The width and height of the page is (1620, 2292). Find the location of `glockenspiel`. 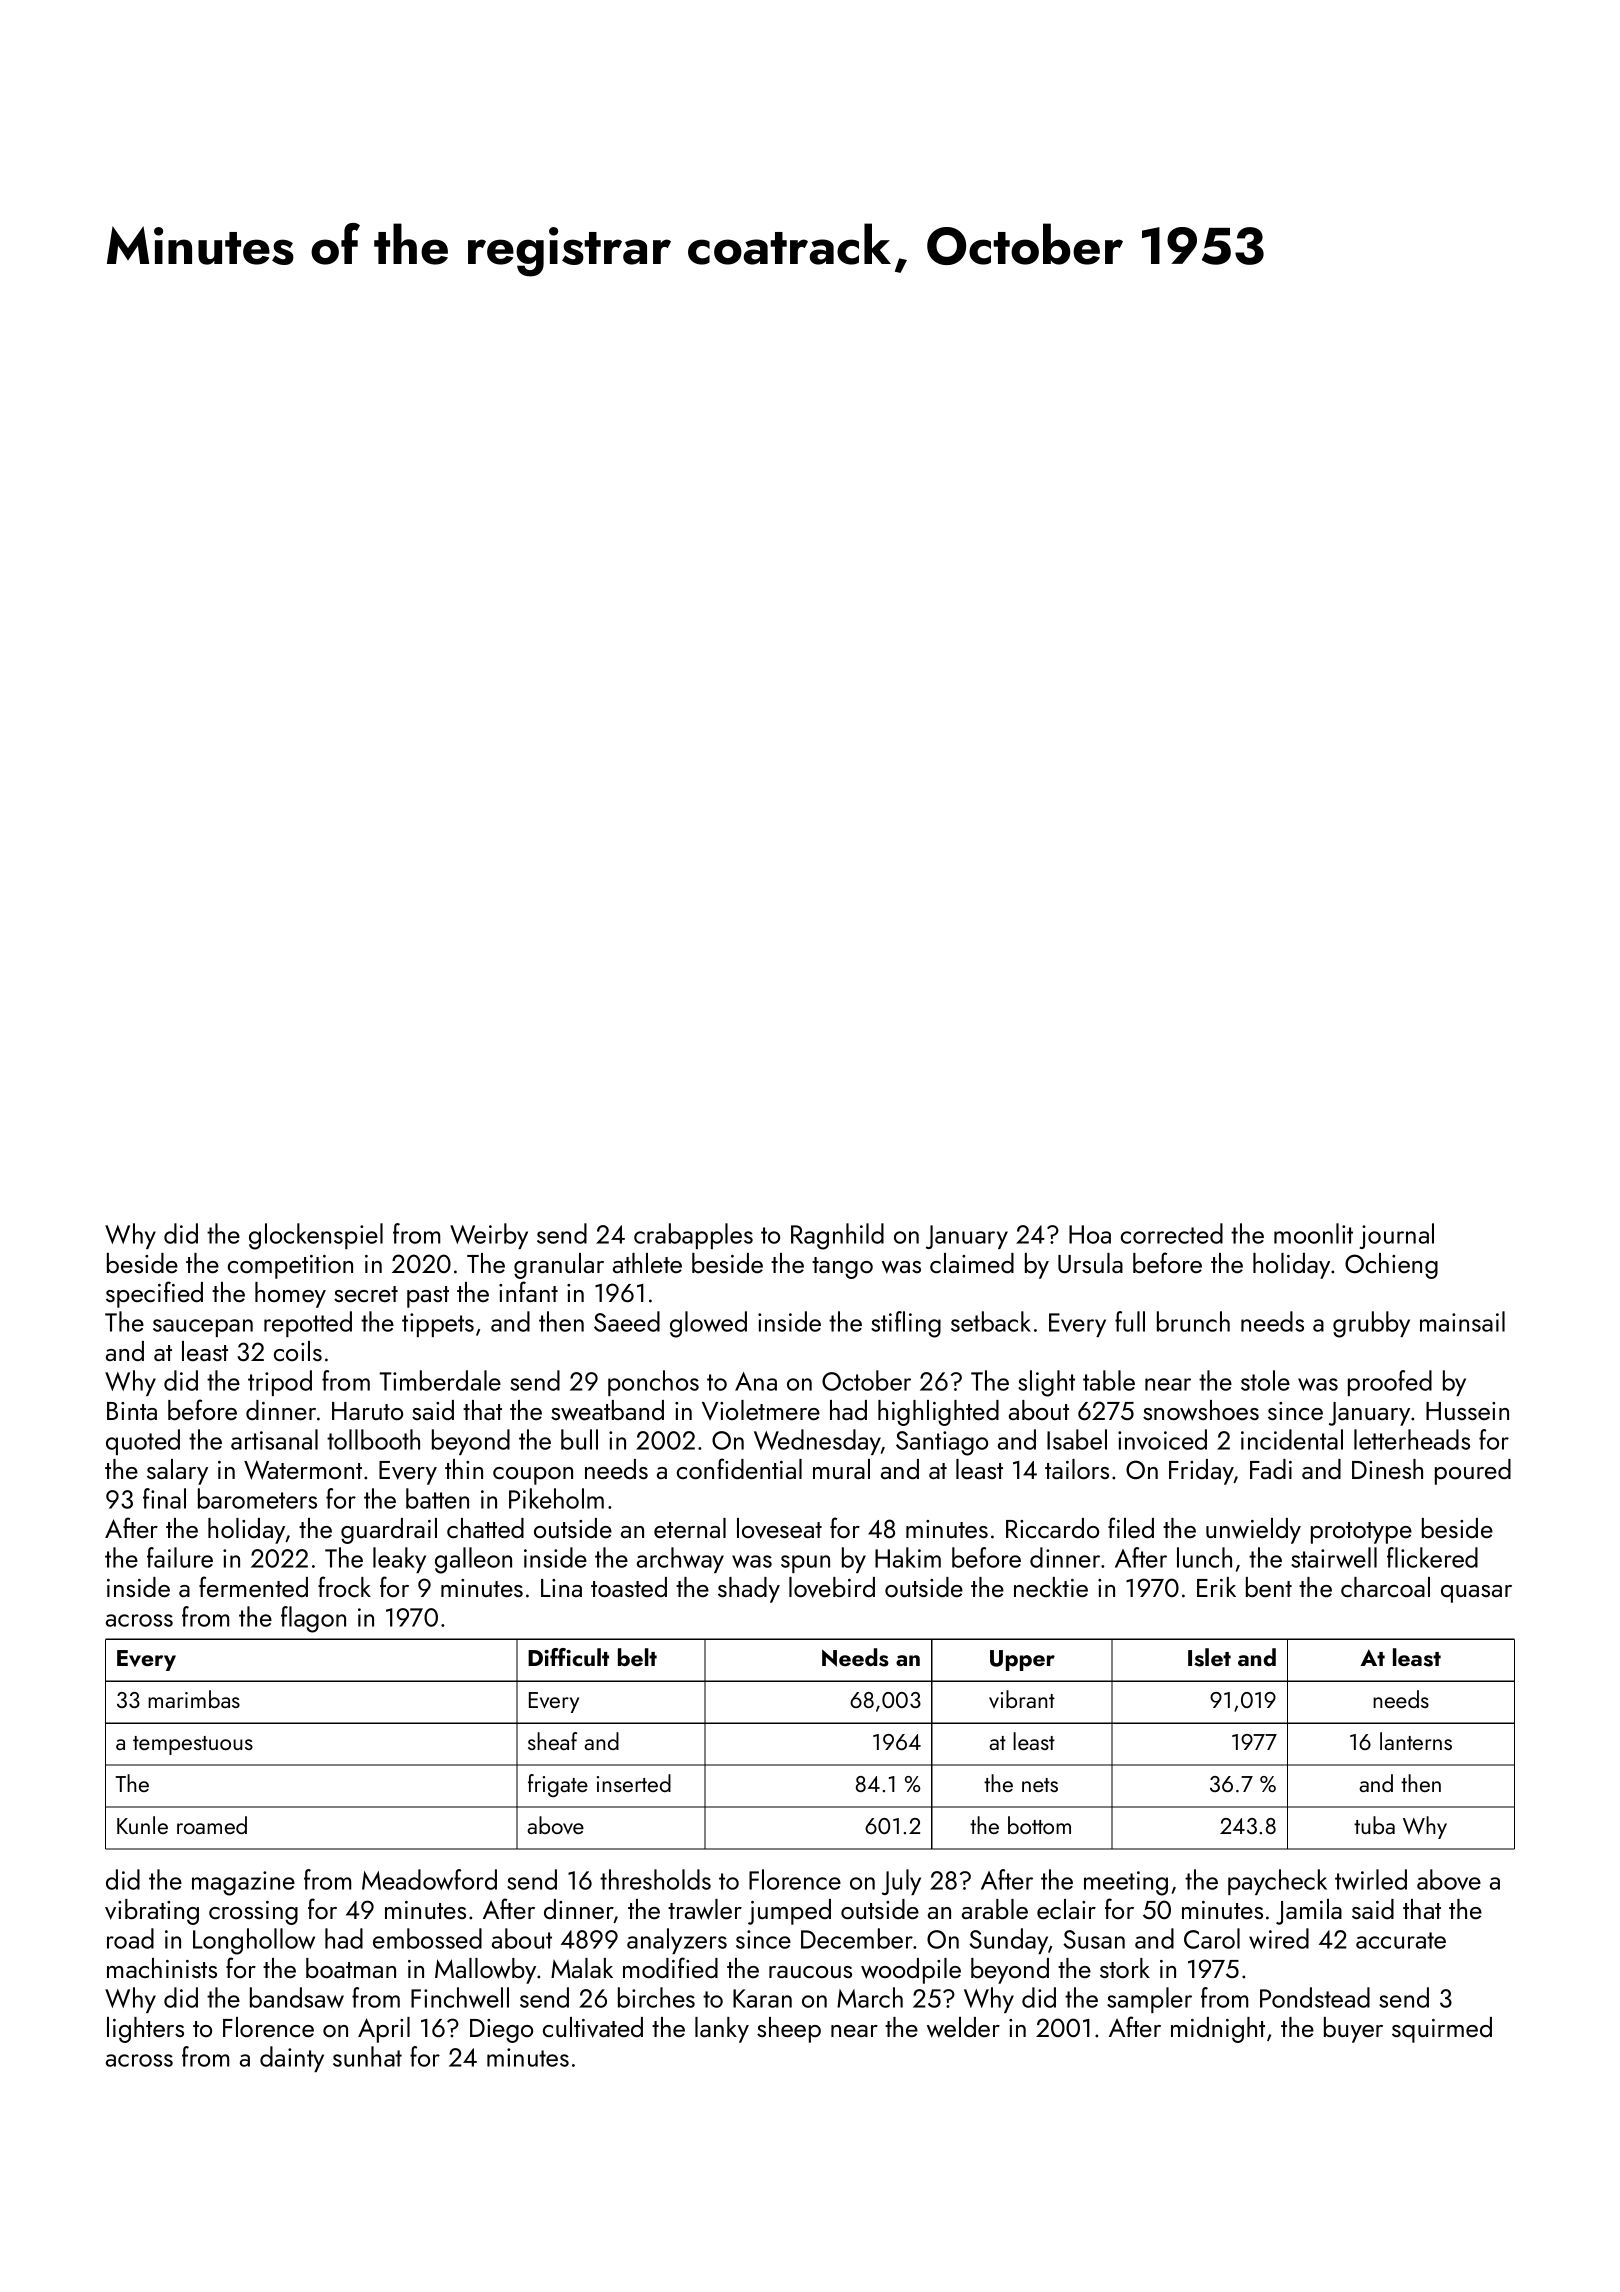

glockenspiel is located at coordinates (316, 1236).
